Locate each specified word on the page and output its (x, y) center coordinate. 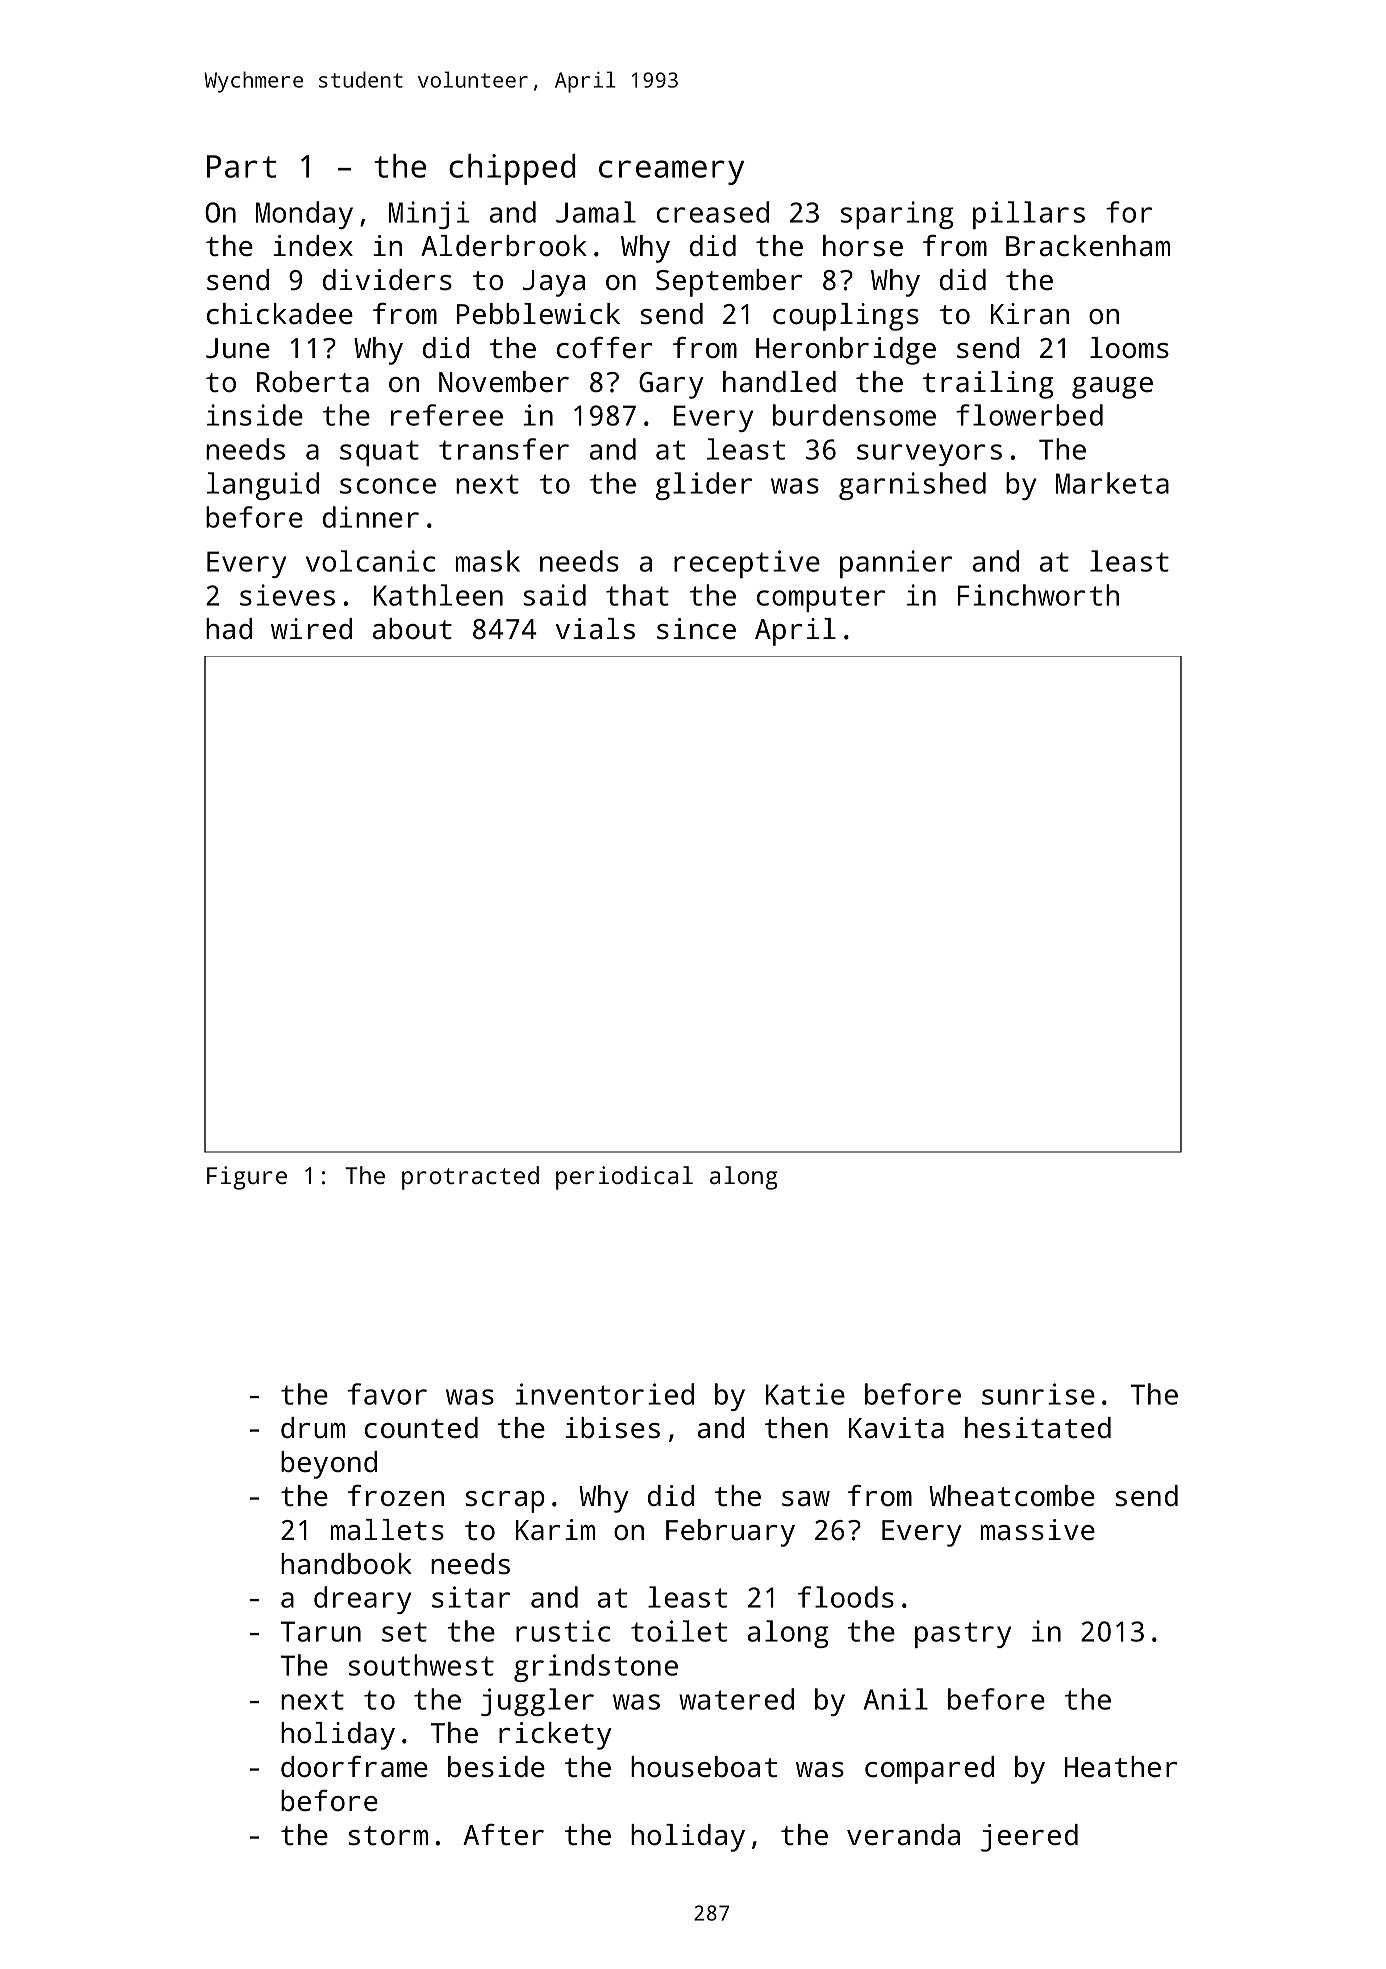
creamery (671, 172)
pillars (1029, 215)
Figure (247, 1178)
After (503, 1835)
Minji (429, 215)
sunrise (1038, 1394)
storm (388, 1836)
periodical (624, 1178)
